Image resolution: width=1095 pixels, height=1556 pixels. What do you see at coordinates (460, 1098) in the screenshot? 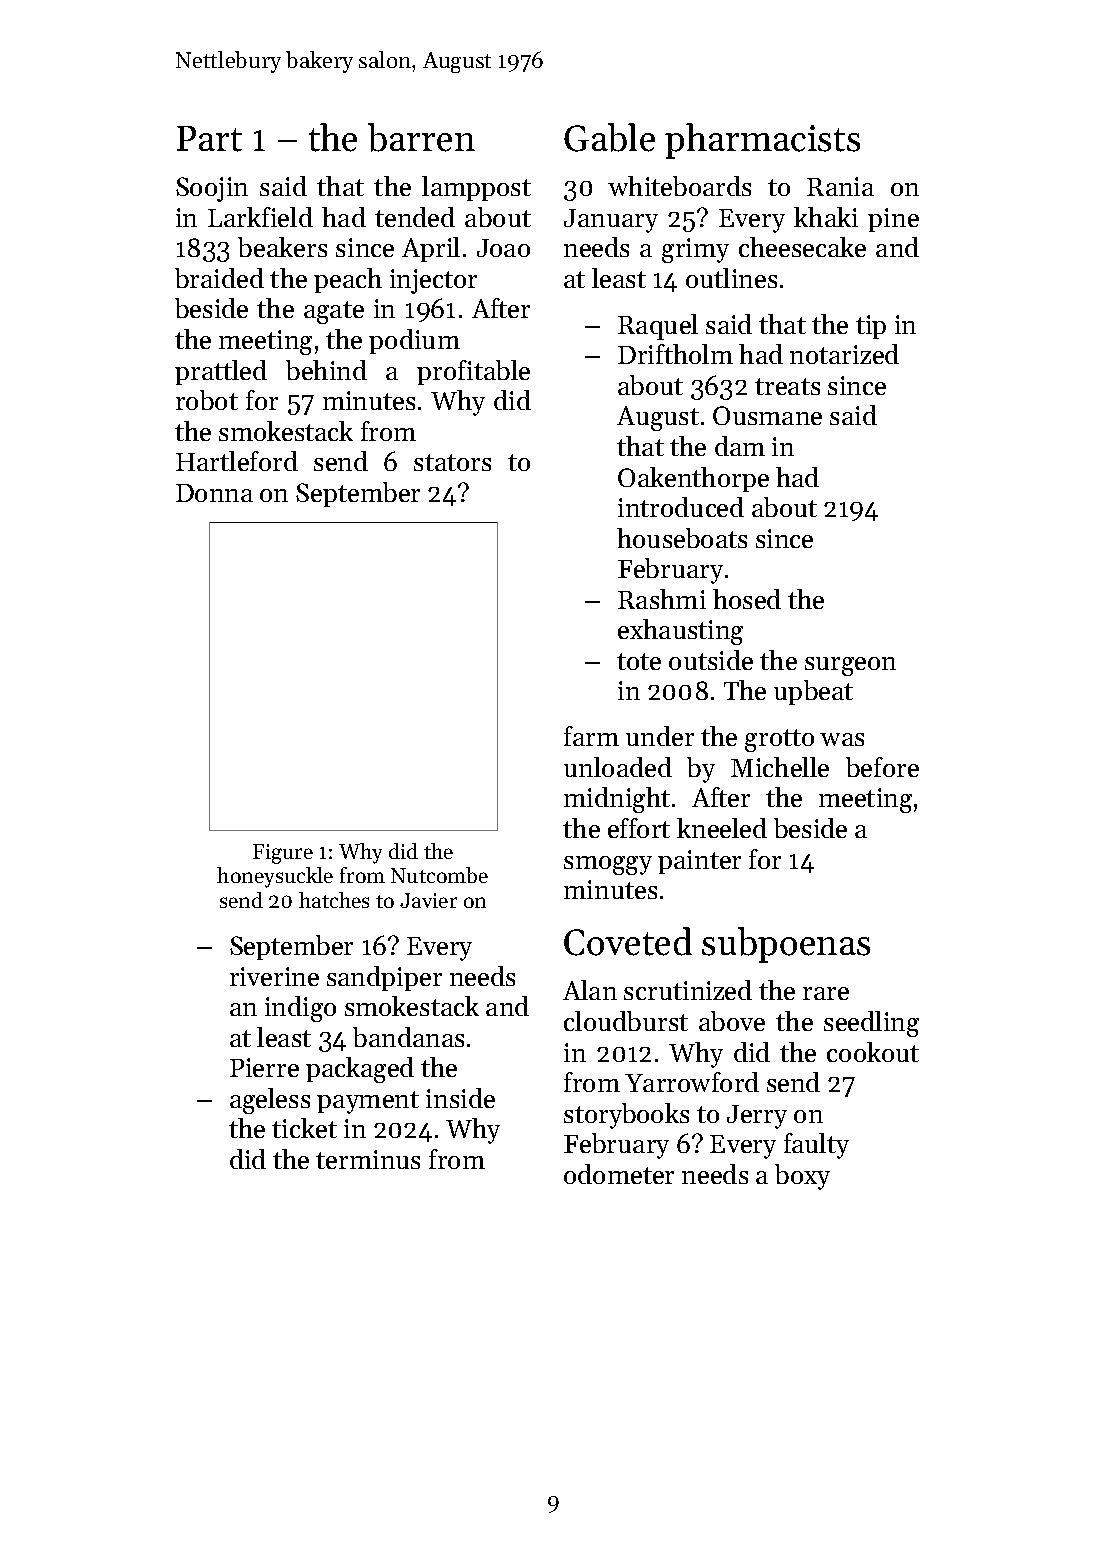
I see `inside` at bounding box center [460, 1098].
